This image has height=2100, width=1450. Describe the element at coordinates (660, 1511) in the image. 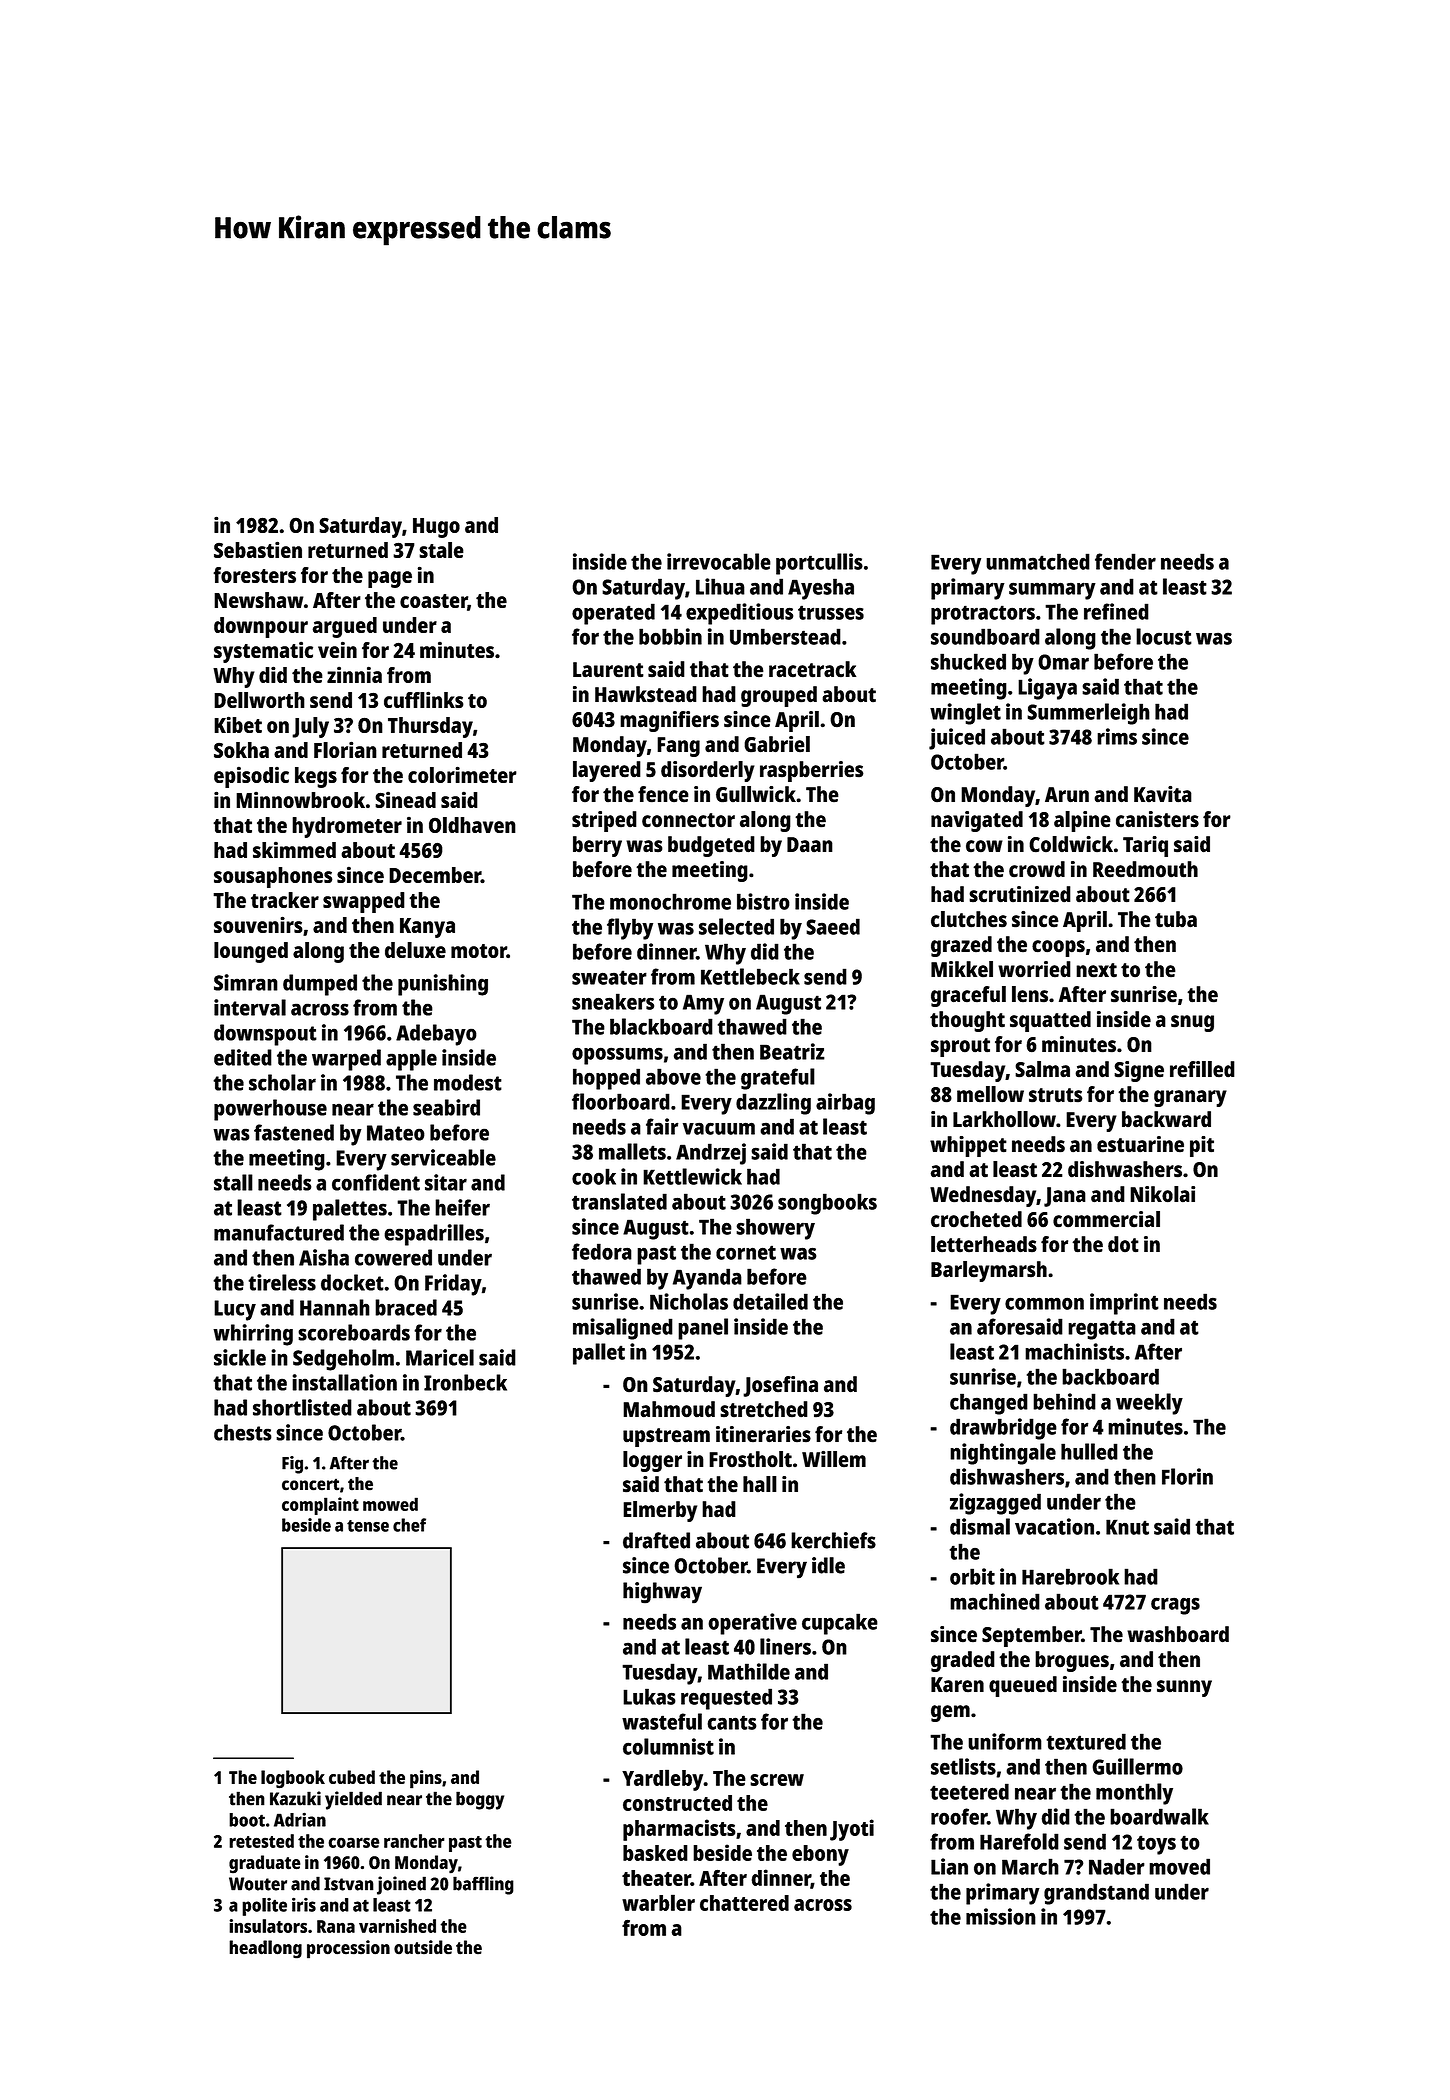

I see `Elmerby` at that location.
